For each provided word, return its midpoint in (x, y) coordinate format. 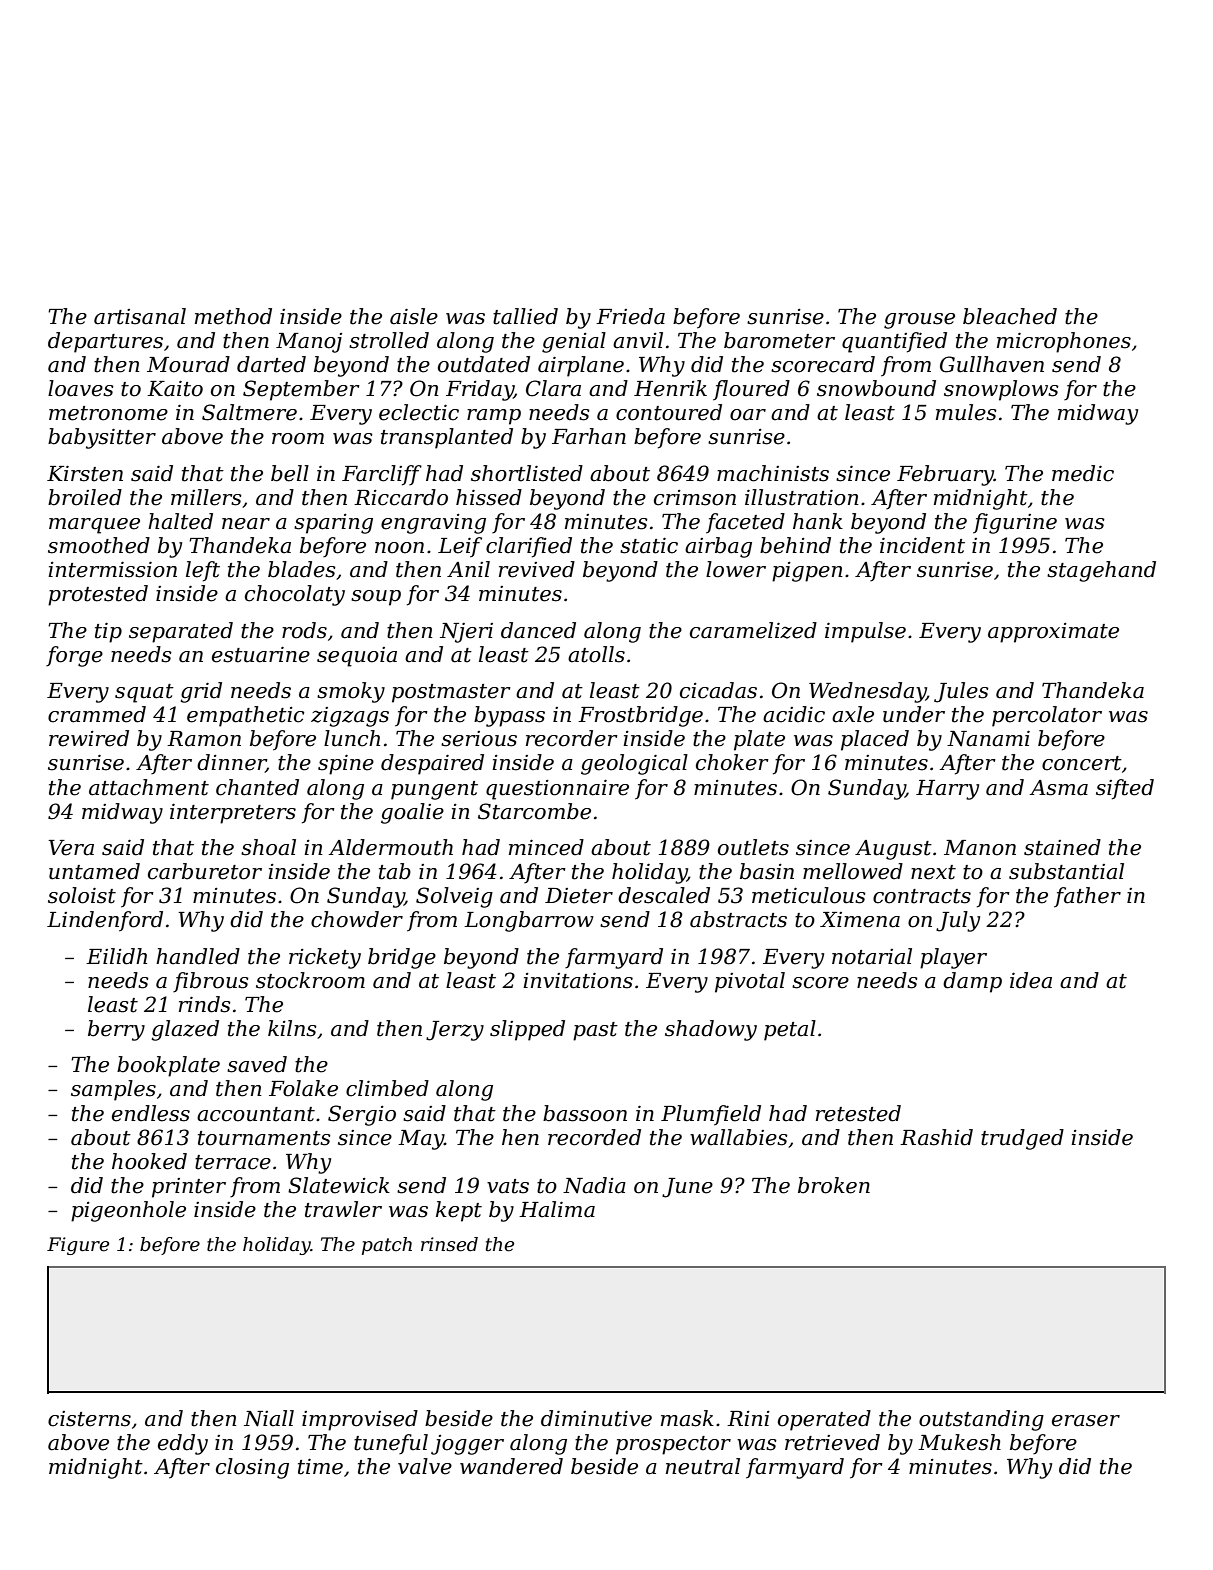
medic (1083, 473)
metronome (108, 413)
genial (574, 342)
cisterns (89, 1419)
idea (1031, 980)
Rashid (936, 1137)
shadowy (711, 1030)
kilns (292, 1028)
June (687, 1188)
